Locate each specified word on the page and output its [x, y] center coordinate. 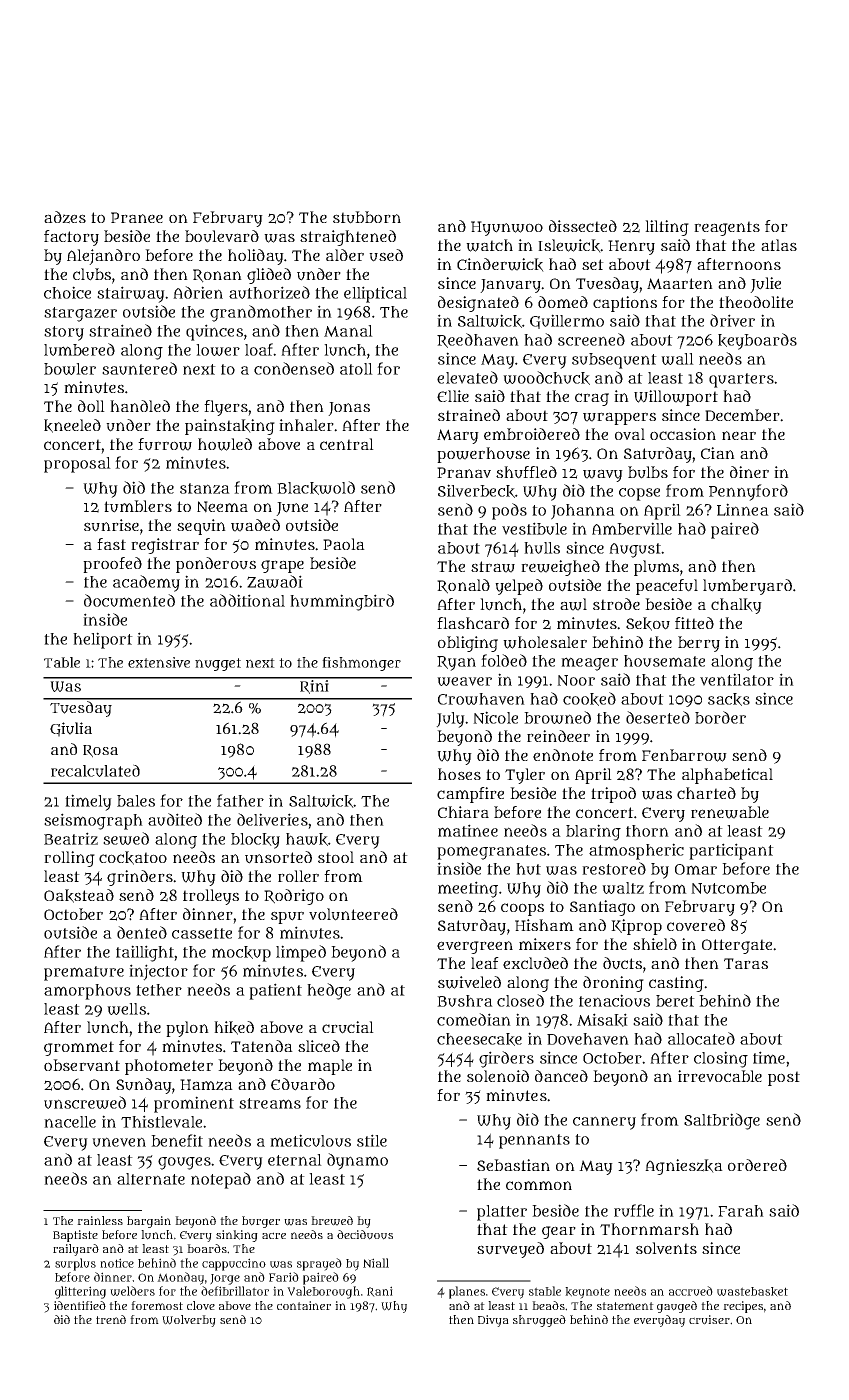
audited [175, 819]
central [347, 444]
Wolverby [189, 1321]
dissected [583, 226]
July [450, 720]
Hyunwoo [507, 228]
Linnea [743, 509]
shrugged [539, 1321]
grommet [79, 1048]
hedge [329, 991]
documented [129, 600]
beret [675, 1001]
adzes [65, 217]
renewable [730, 812]
